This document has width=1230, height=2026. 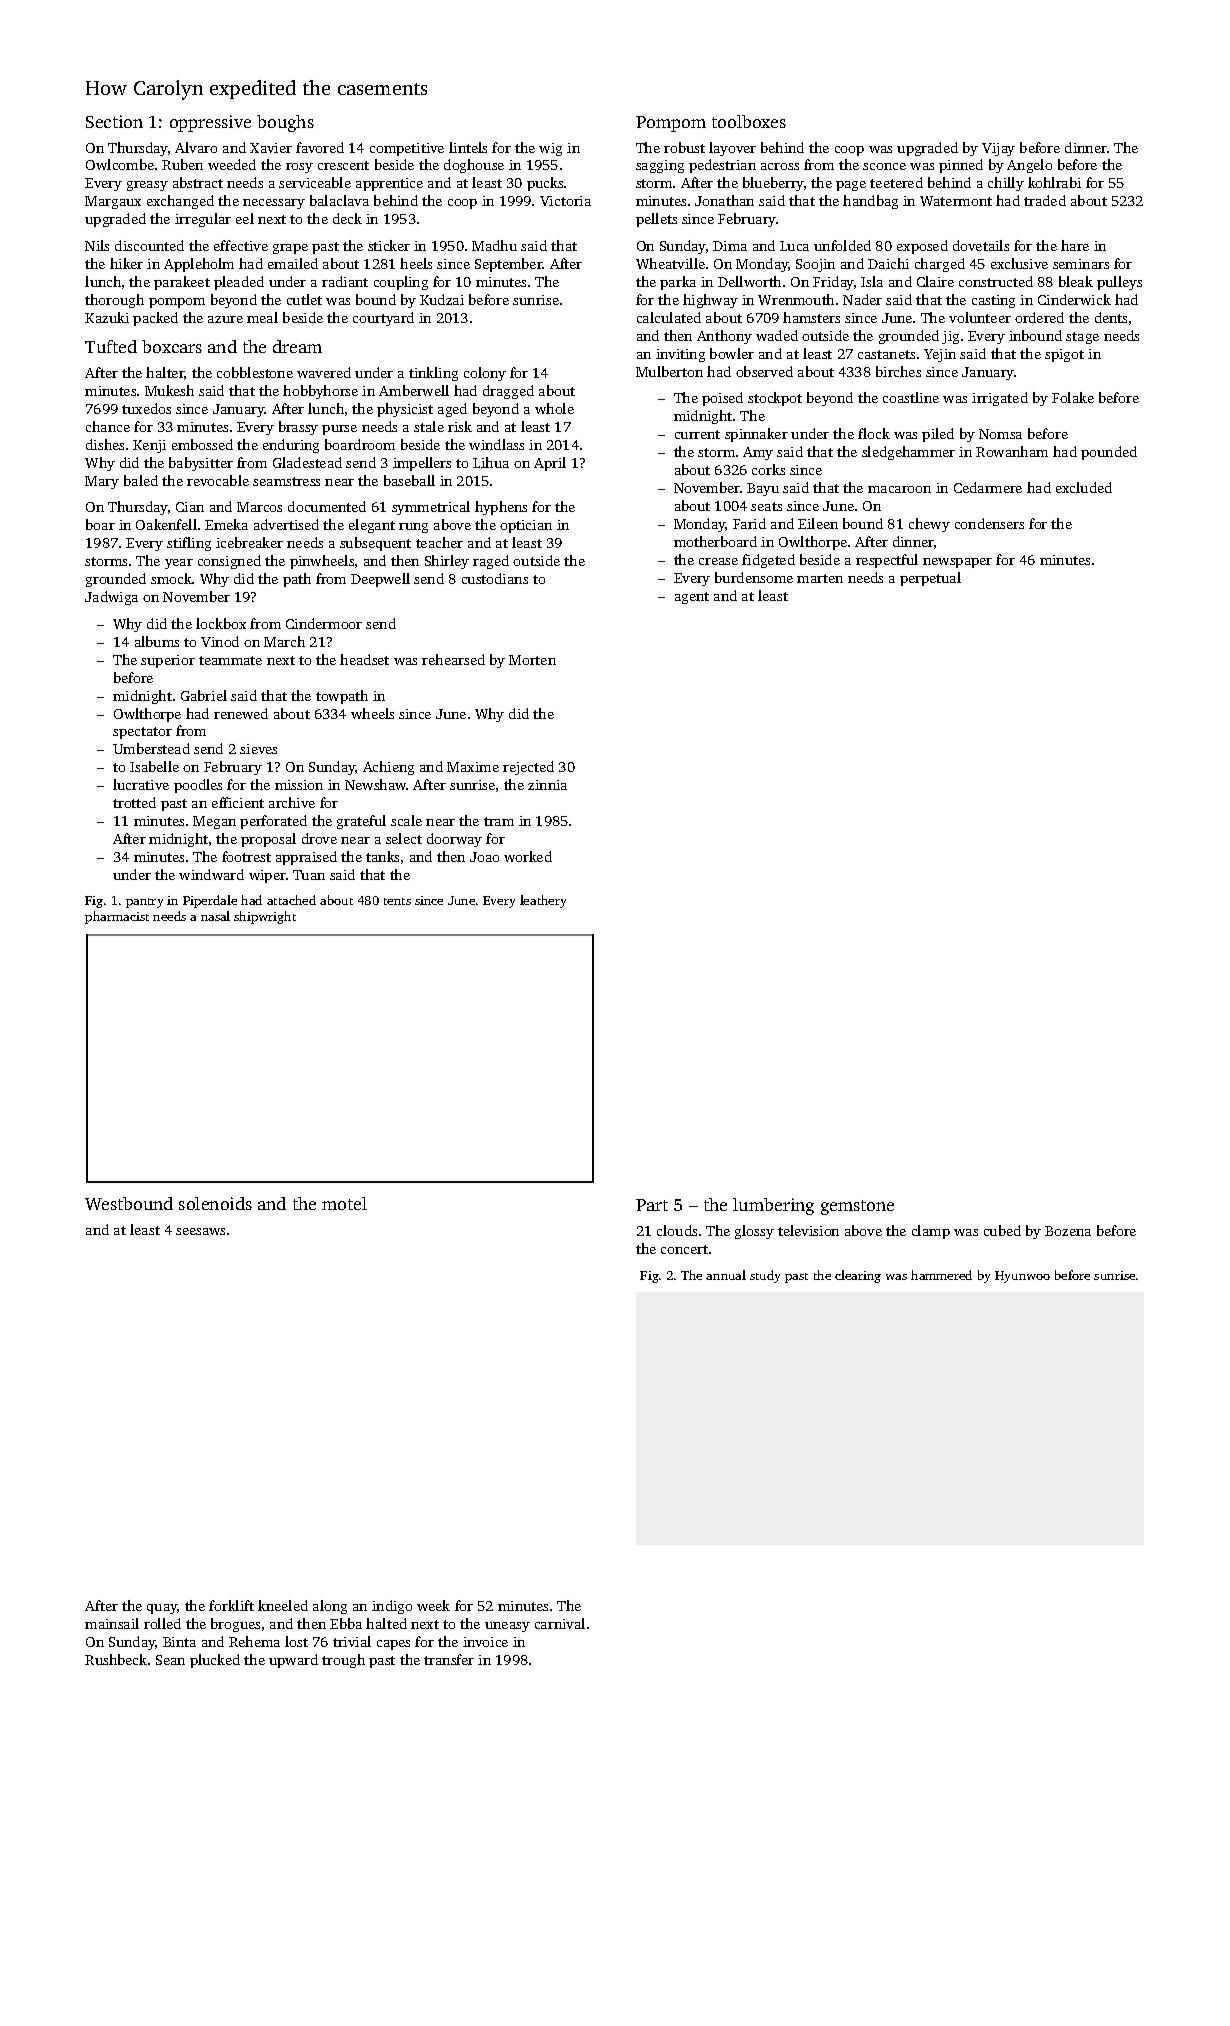 I want to click on Bozena, so click(x=1068, y=1231).
